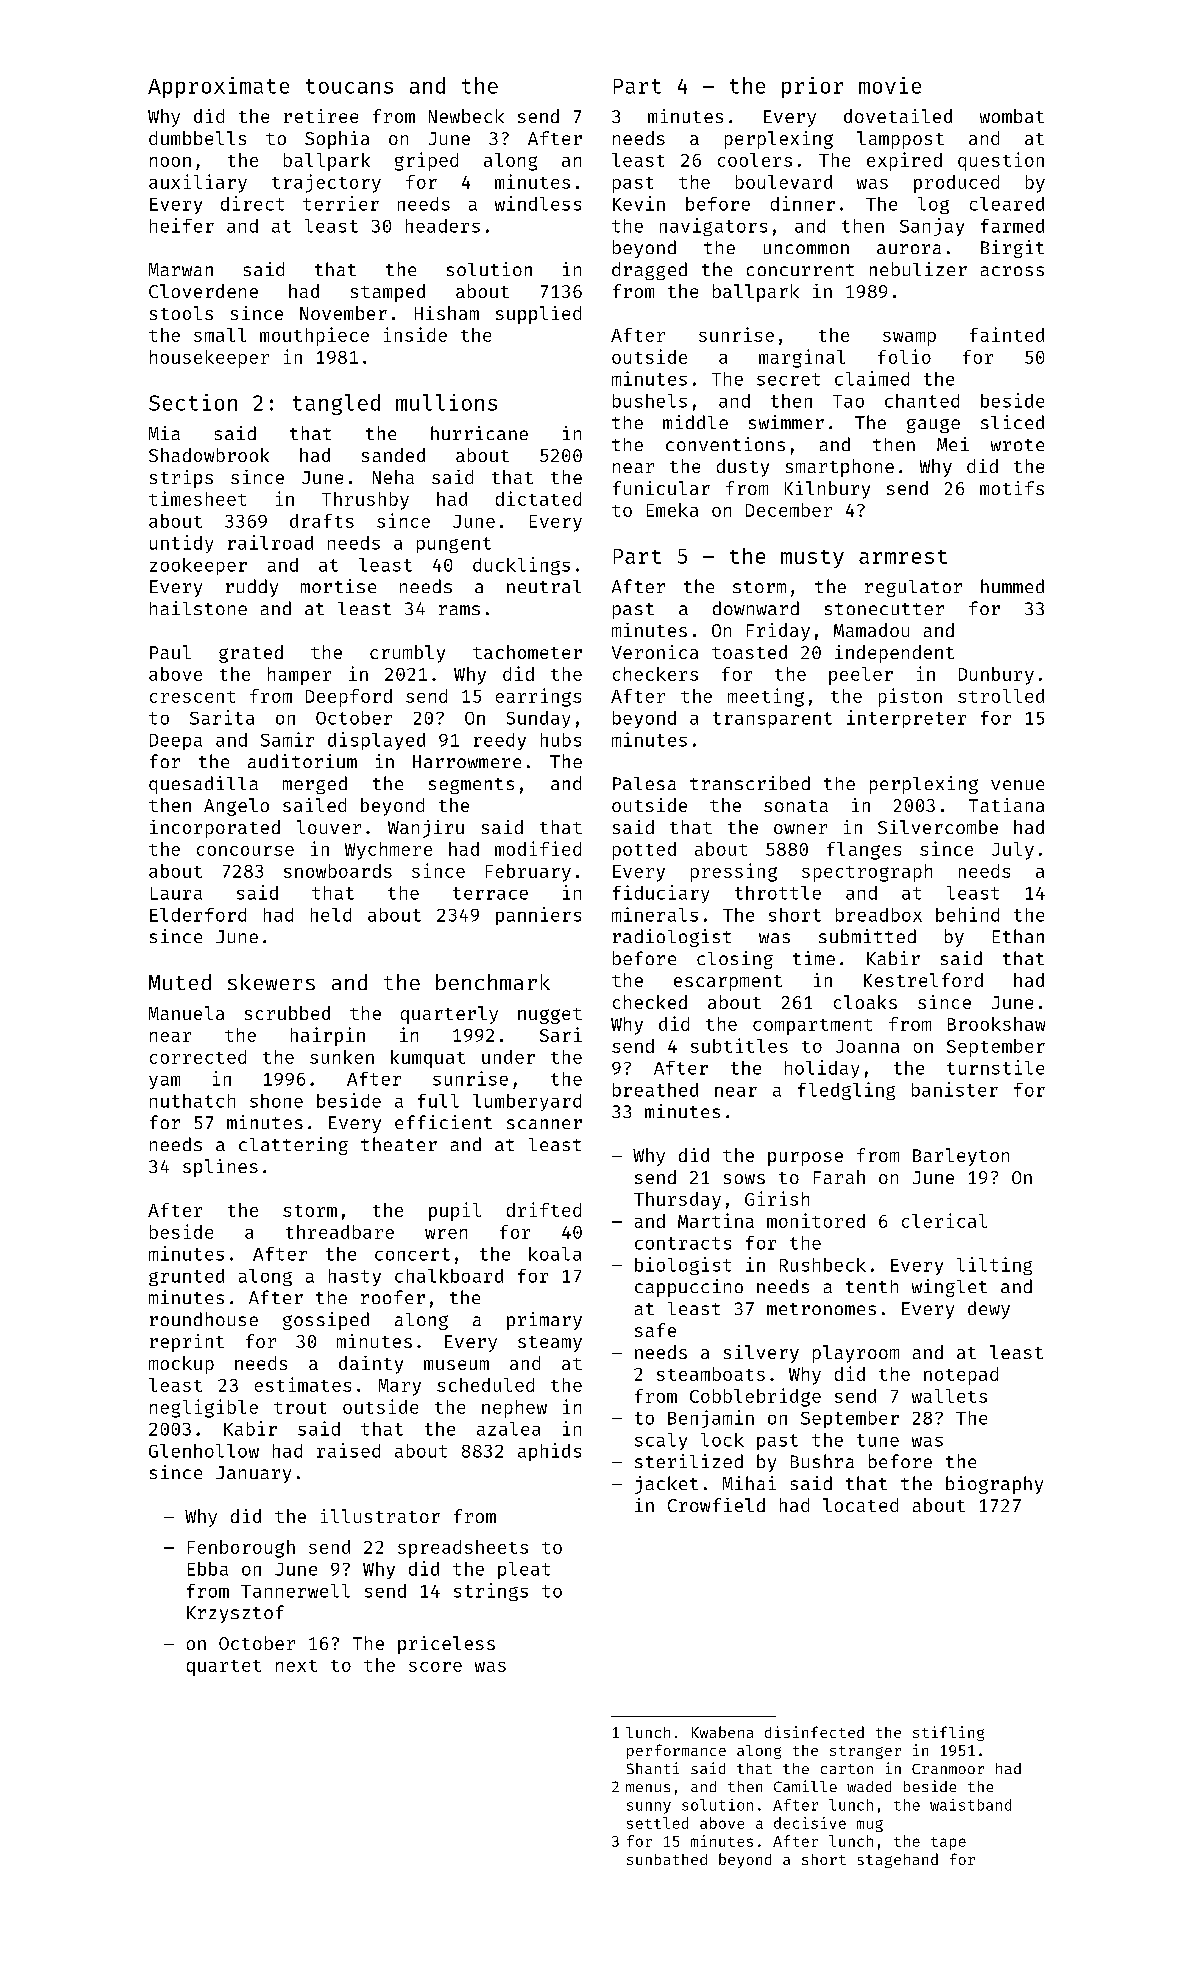 This screenshot has width=1194, height=1967. What do you see at coordinates (750, 783) in the screenshot?
I see `transcribed` at bounding box center [750, 783].
